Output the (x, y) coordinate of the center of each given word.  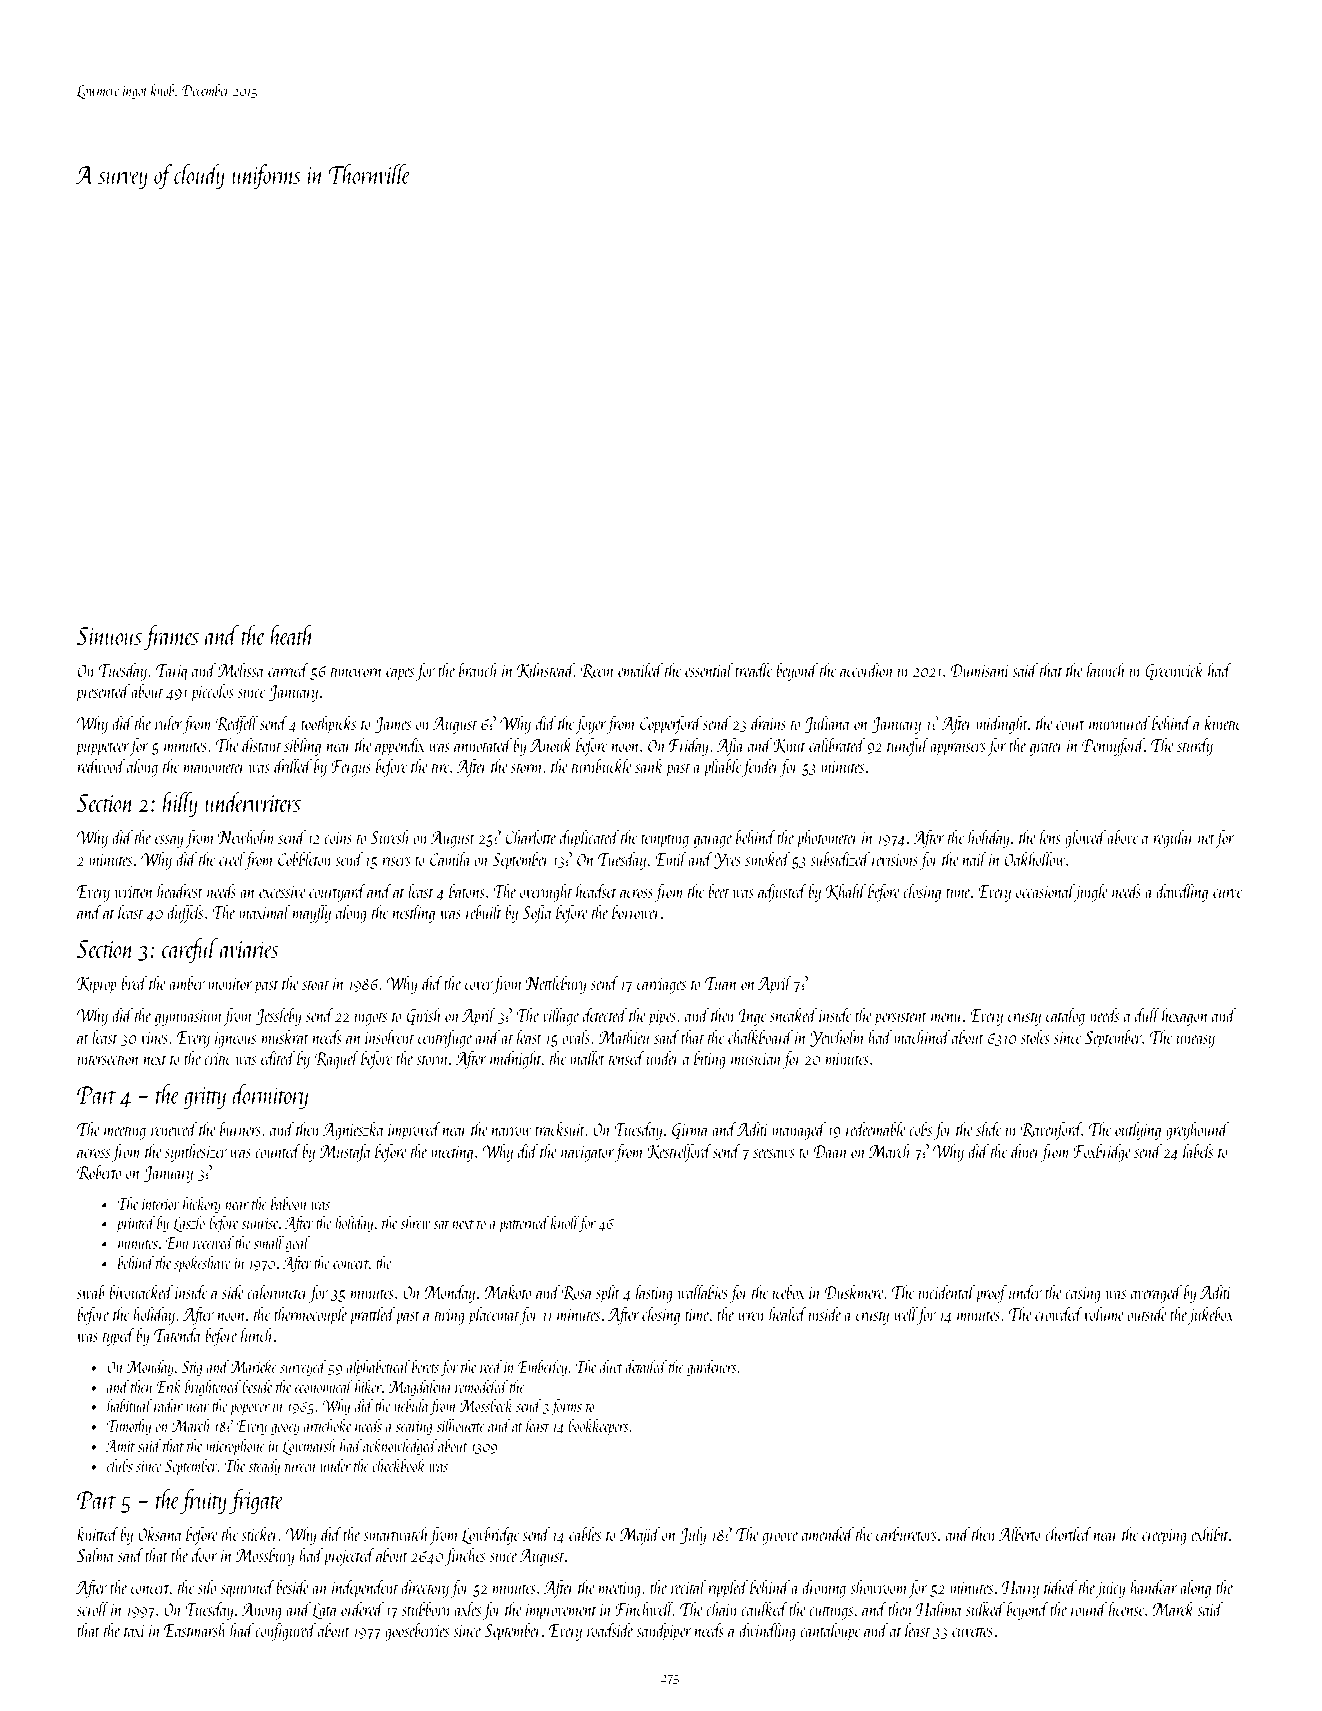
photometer (828, 839)
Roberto (99, 1173)
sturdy (1195, 747)
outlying (1138, 1131)
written (134, 892)
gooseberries (417, 1632)
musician (756, 1059)
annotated (483, 745)
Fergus (351, 768)
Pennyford (1113, 747)
